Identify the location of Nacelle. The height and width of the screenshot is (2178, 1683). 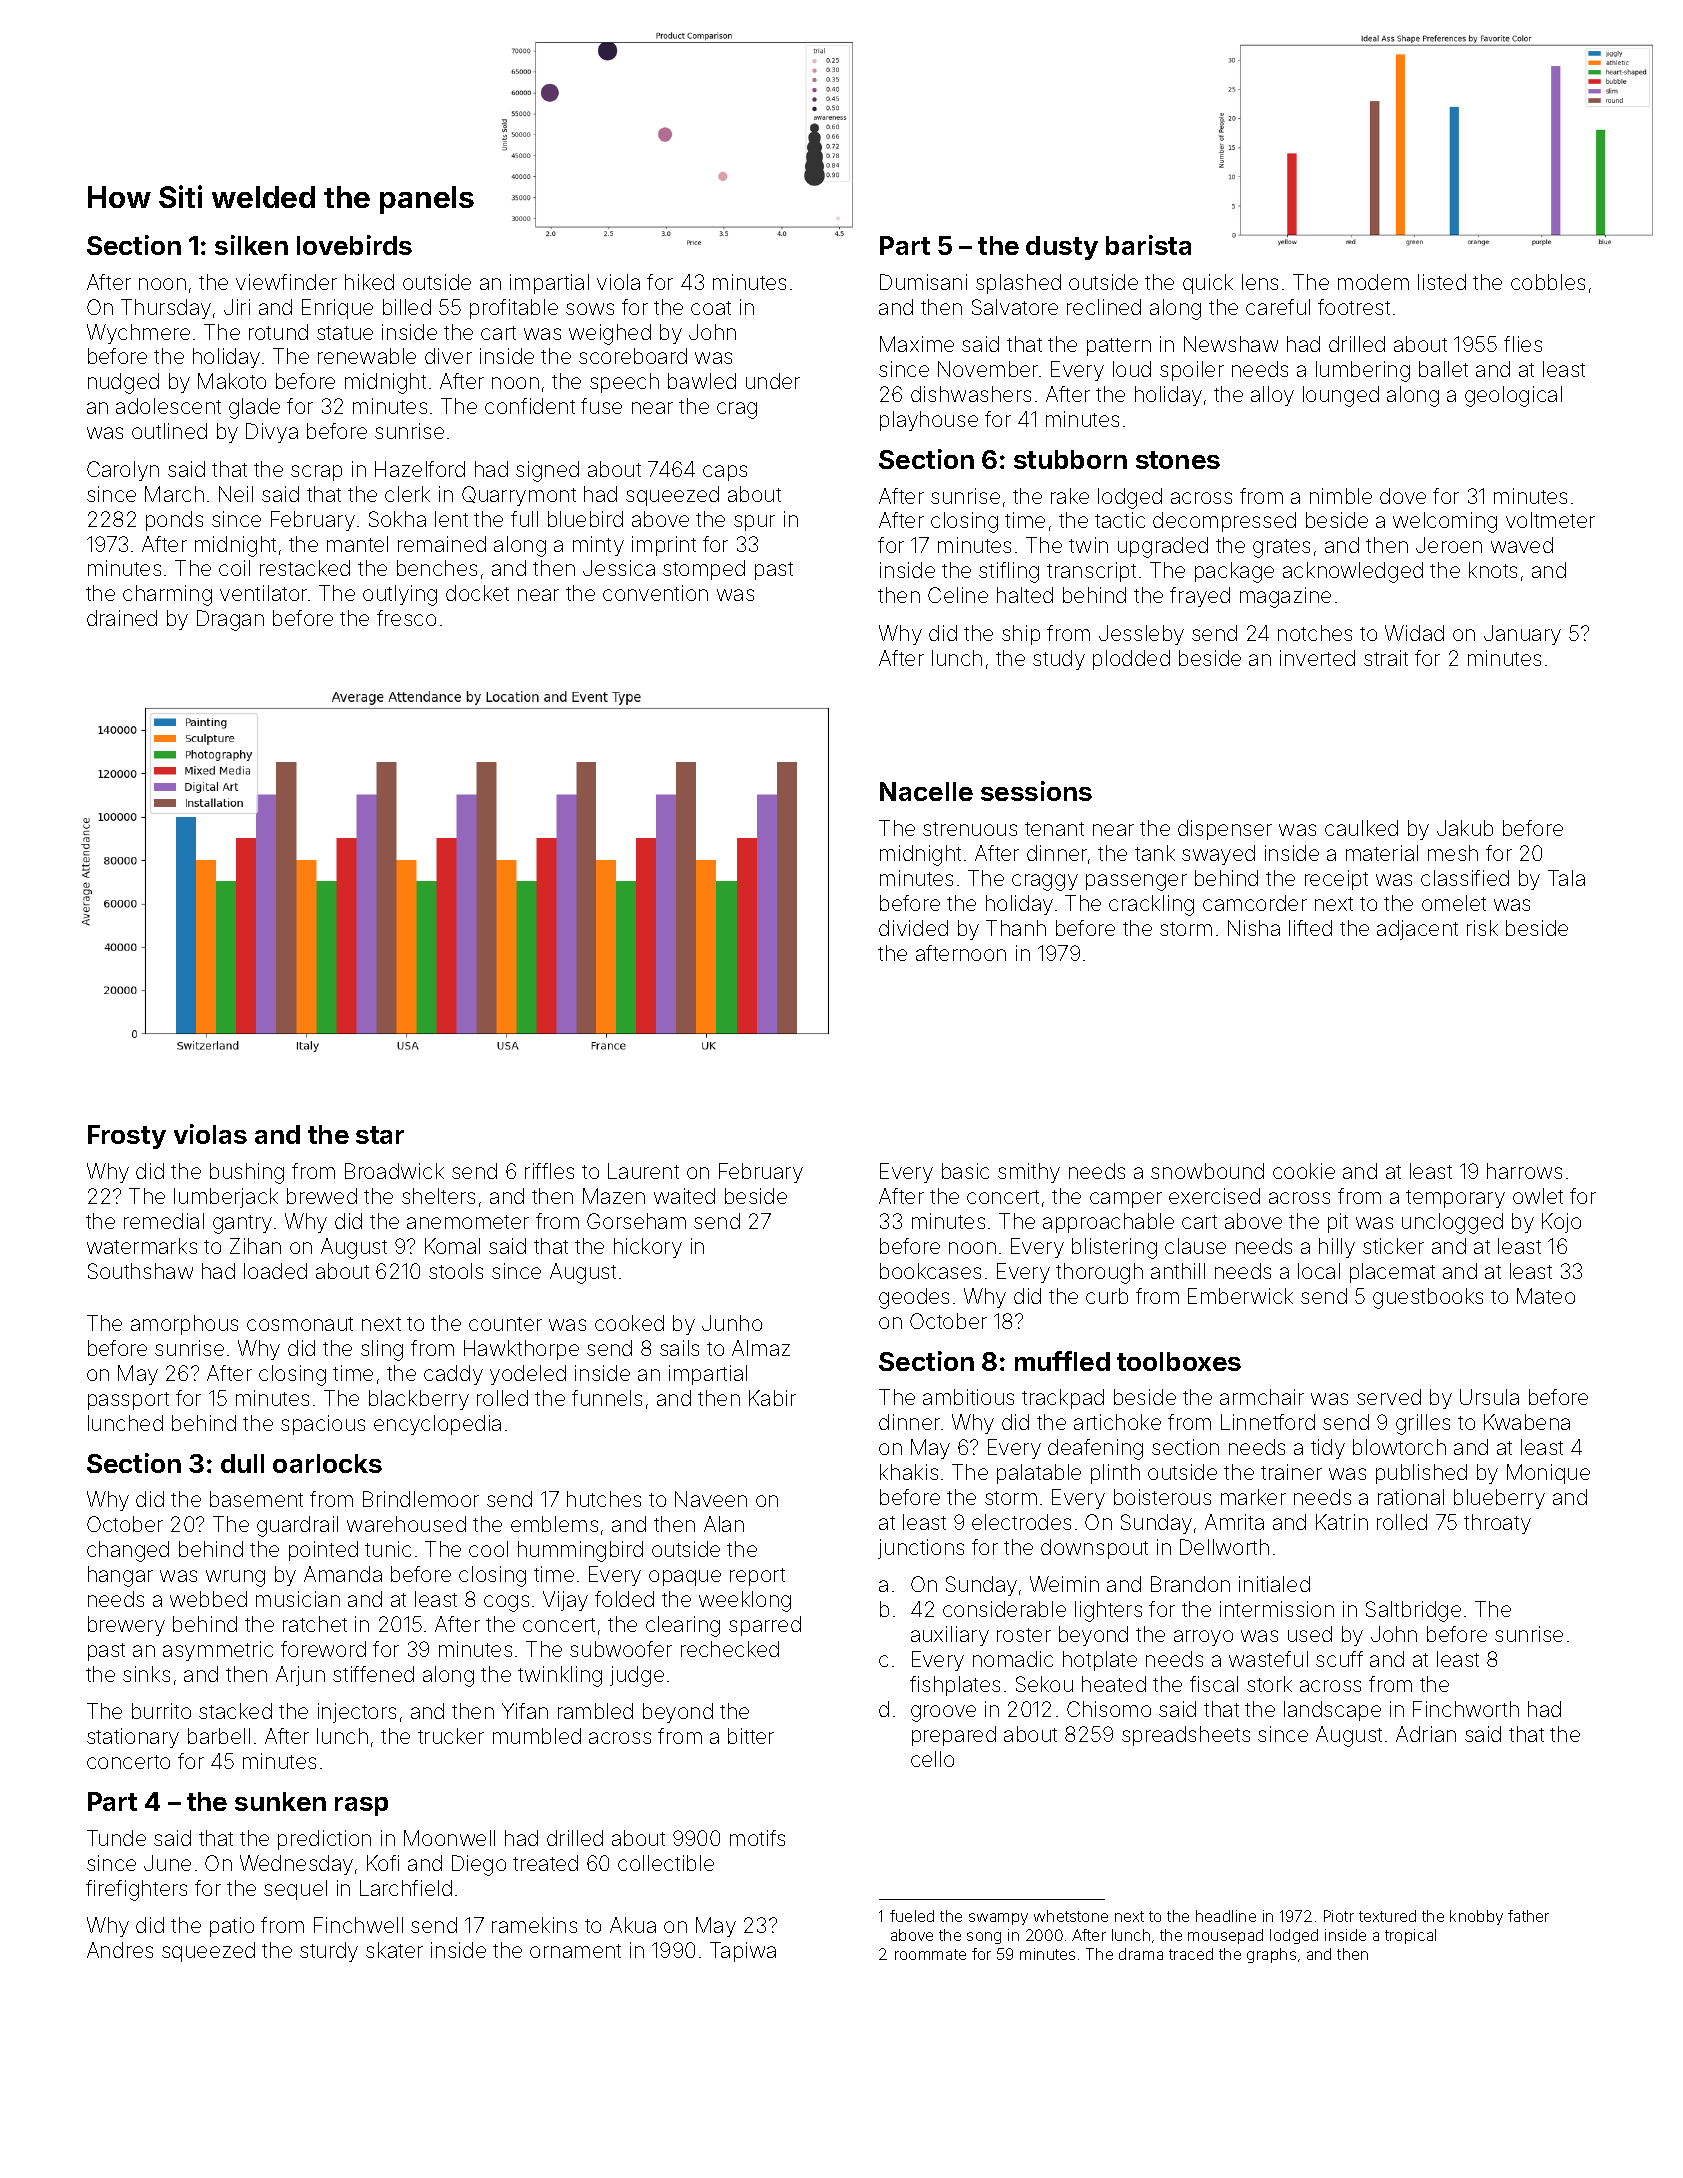
(926, 791).
